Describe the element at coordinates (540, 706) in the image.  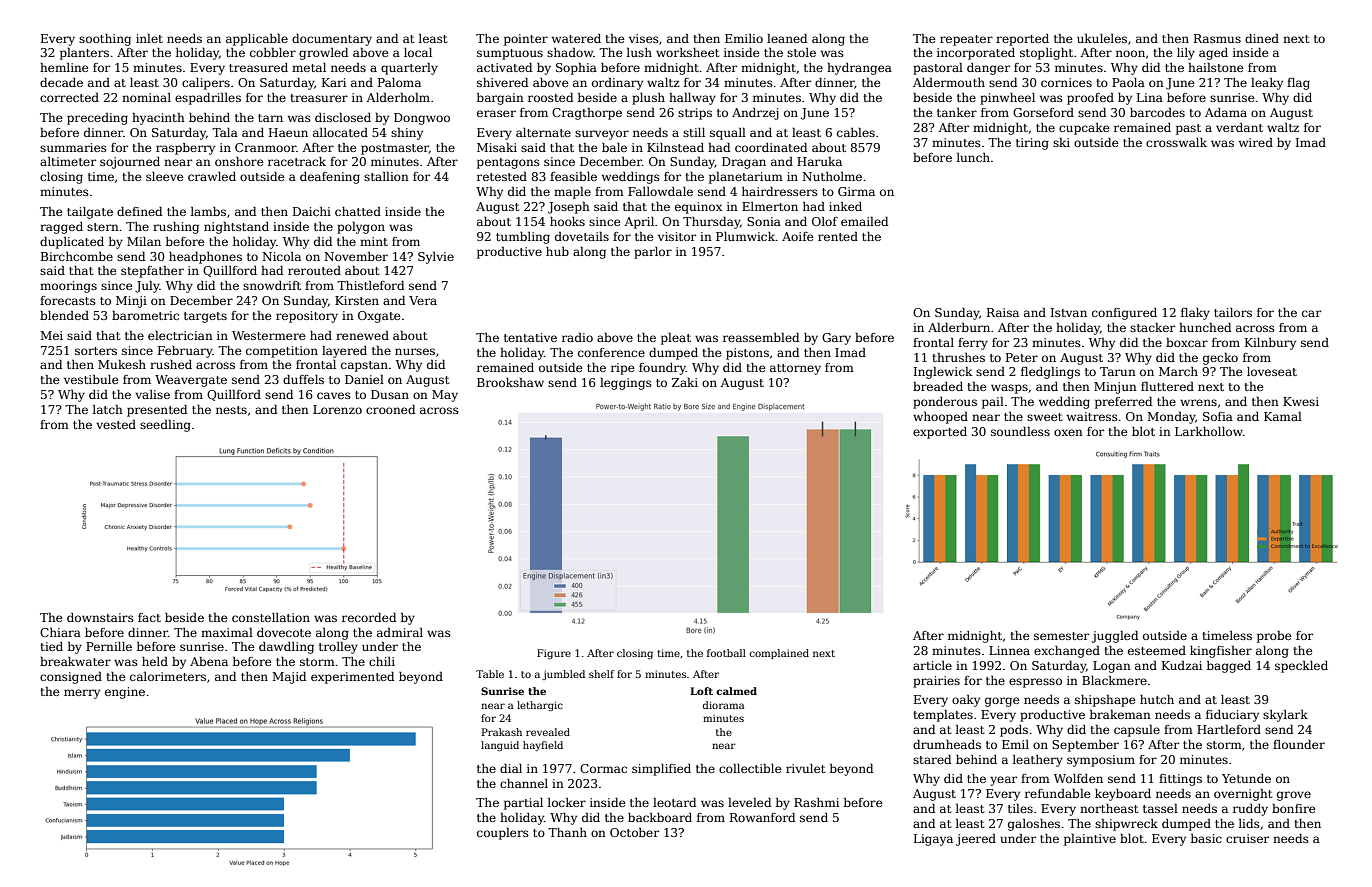
I see `lethargic` at that location.
